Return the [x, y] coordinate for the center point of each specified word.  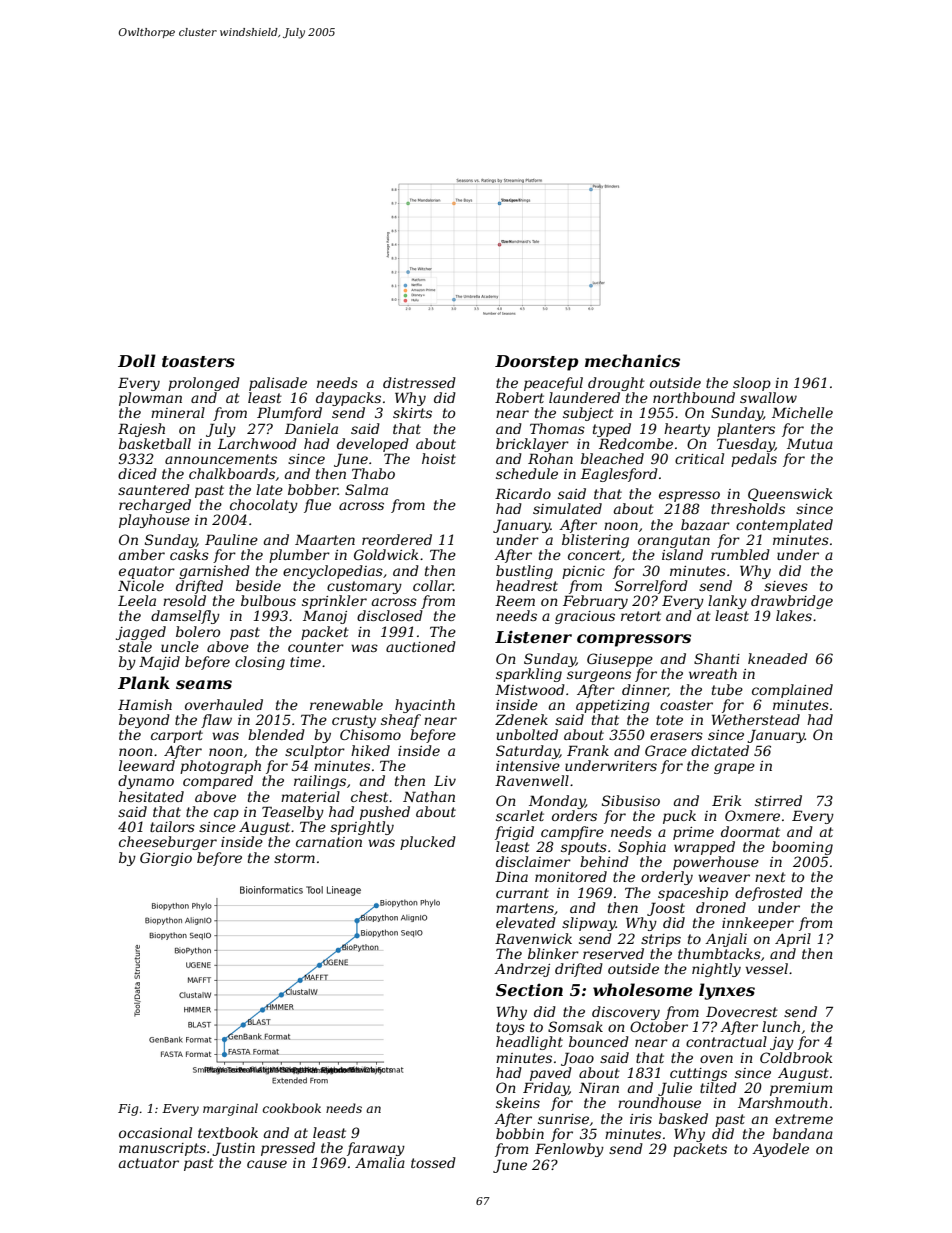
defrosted [769, 894]
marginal [230, 1109]
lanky [727, 602]
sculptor [315, 752]
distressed [419, 382]
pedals [754, 460]
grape [734, 768]
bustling [524, 572]
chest [369, 796]
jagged [141, 633]
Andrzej [522, 970]
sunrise [563, 1119]
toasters [198, 361]
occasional [155, 1132]
